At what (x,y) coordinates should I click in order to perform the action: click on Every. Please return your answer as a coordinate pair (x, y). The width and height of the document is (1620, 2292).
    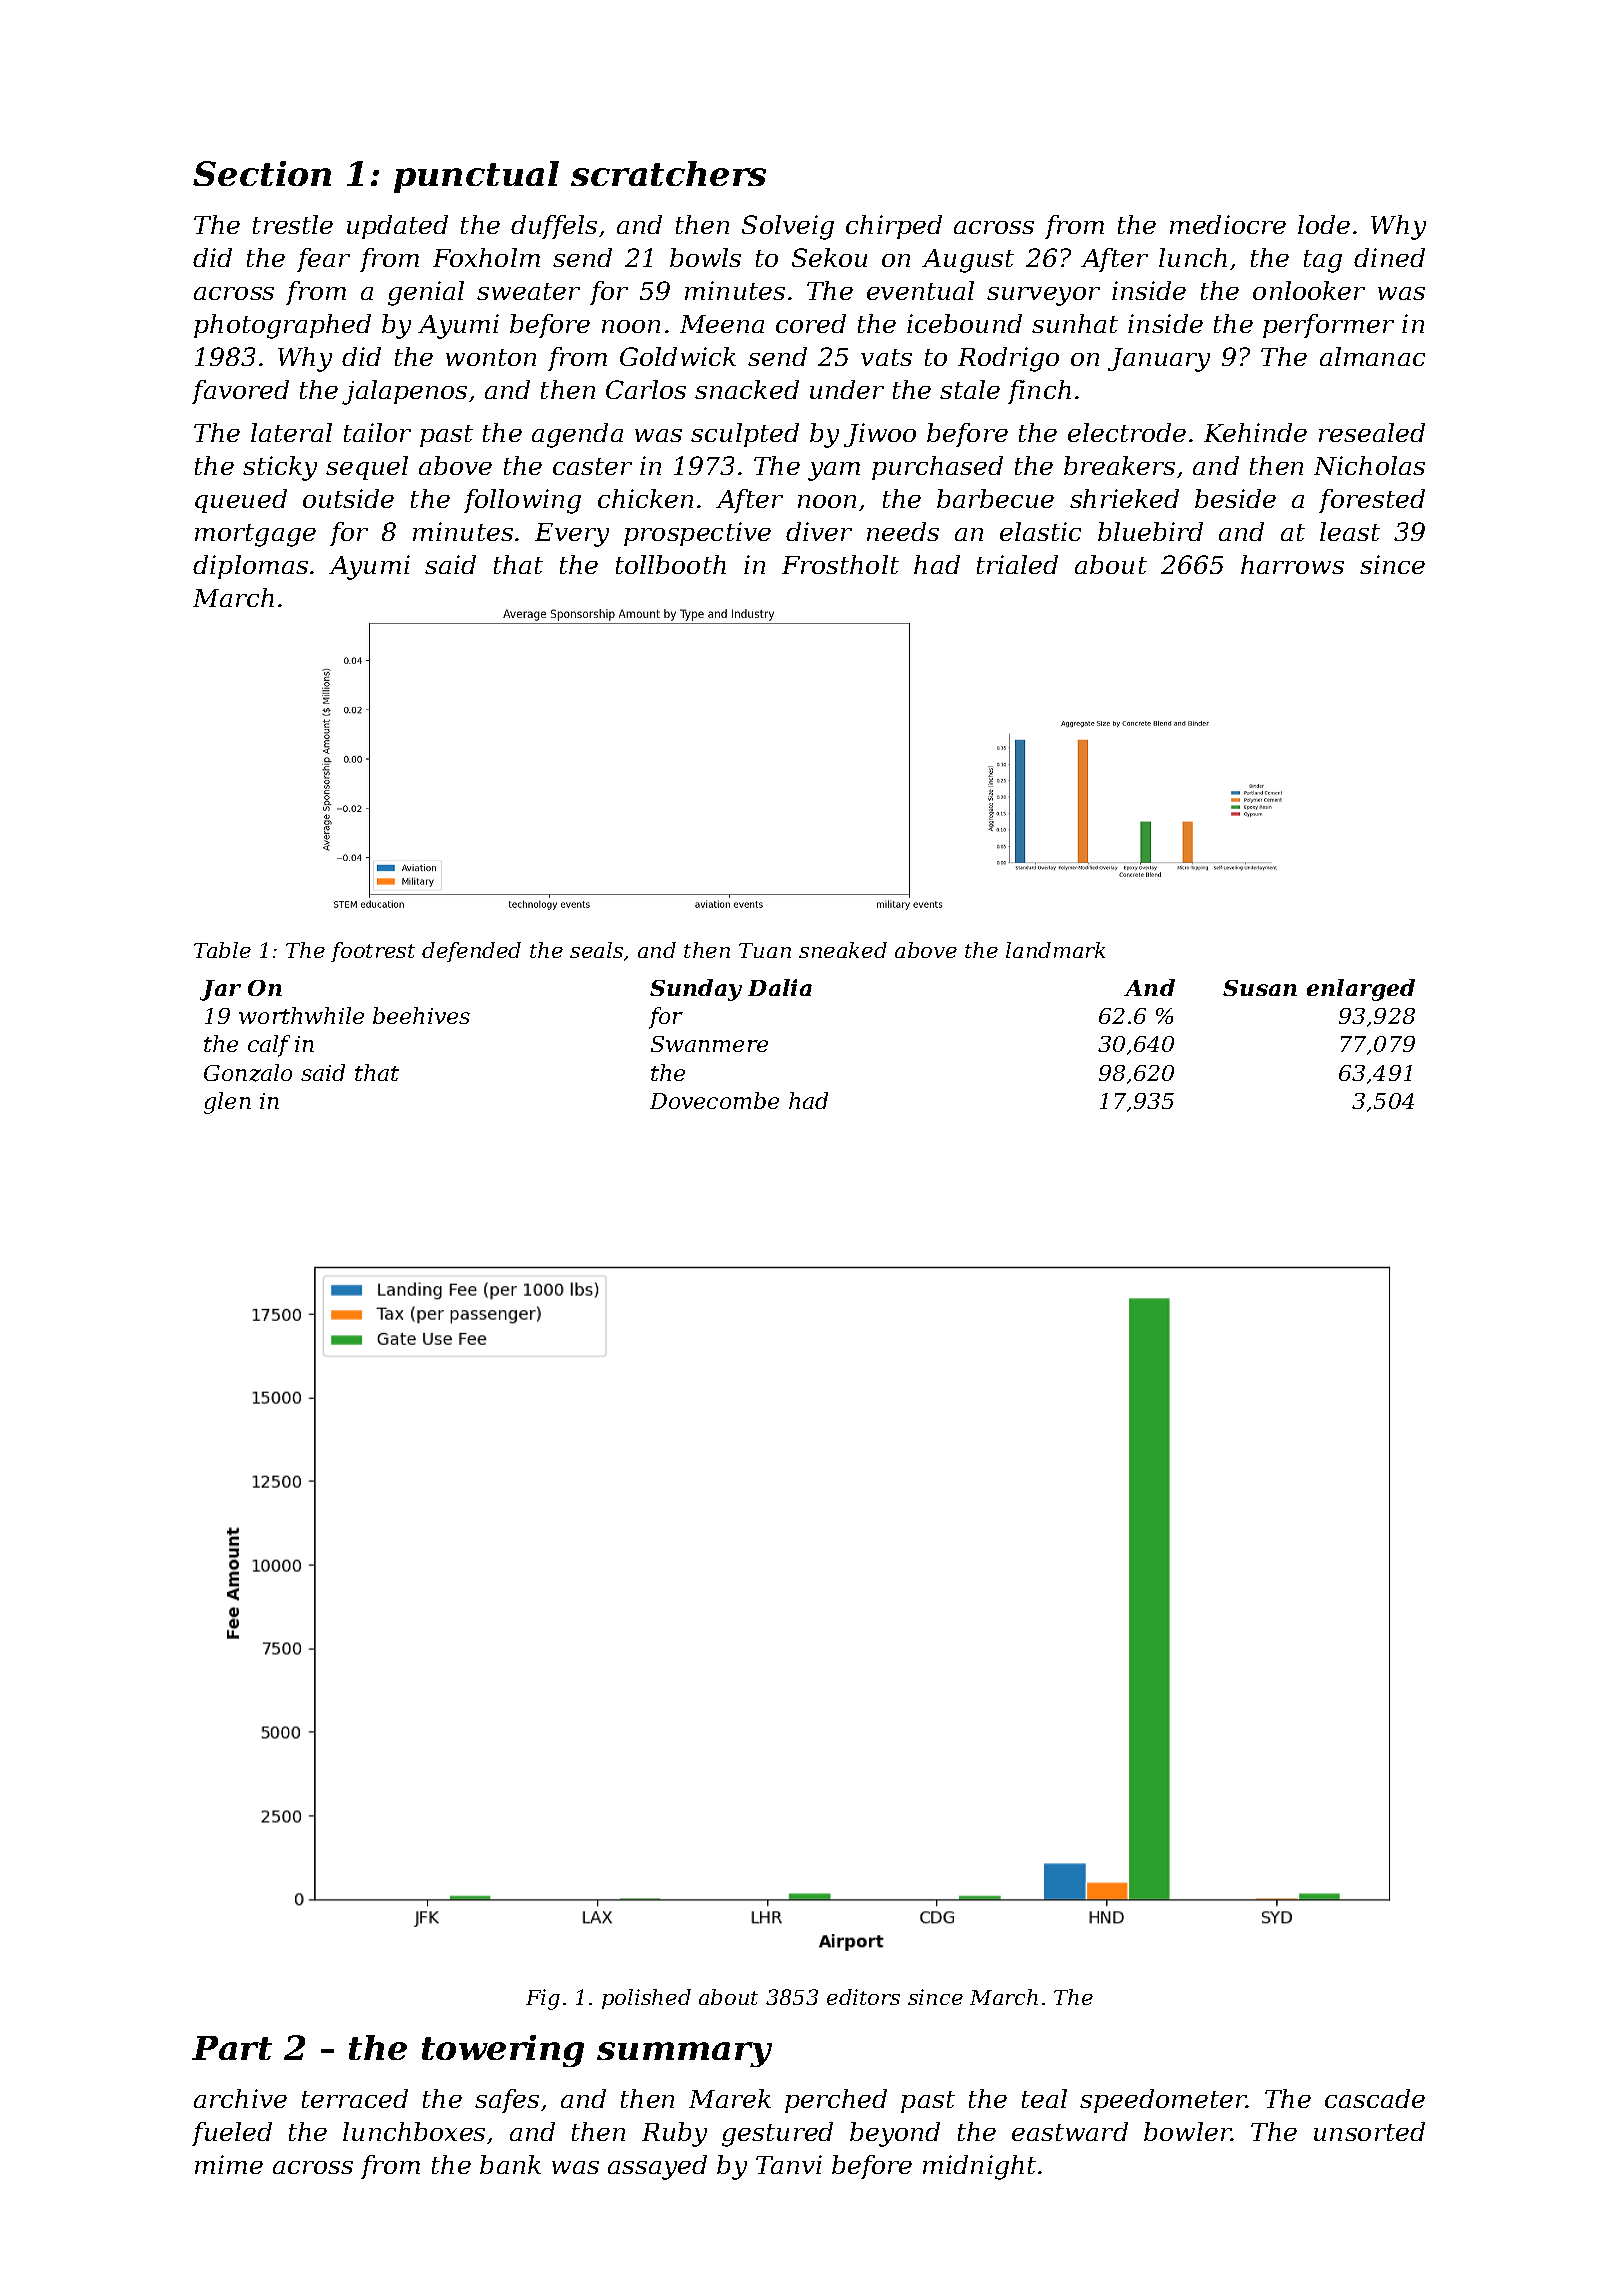
    Looking at the image, I should click on (572, 535).
